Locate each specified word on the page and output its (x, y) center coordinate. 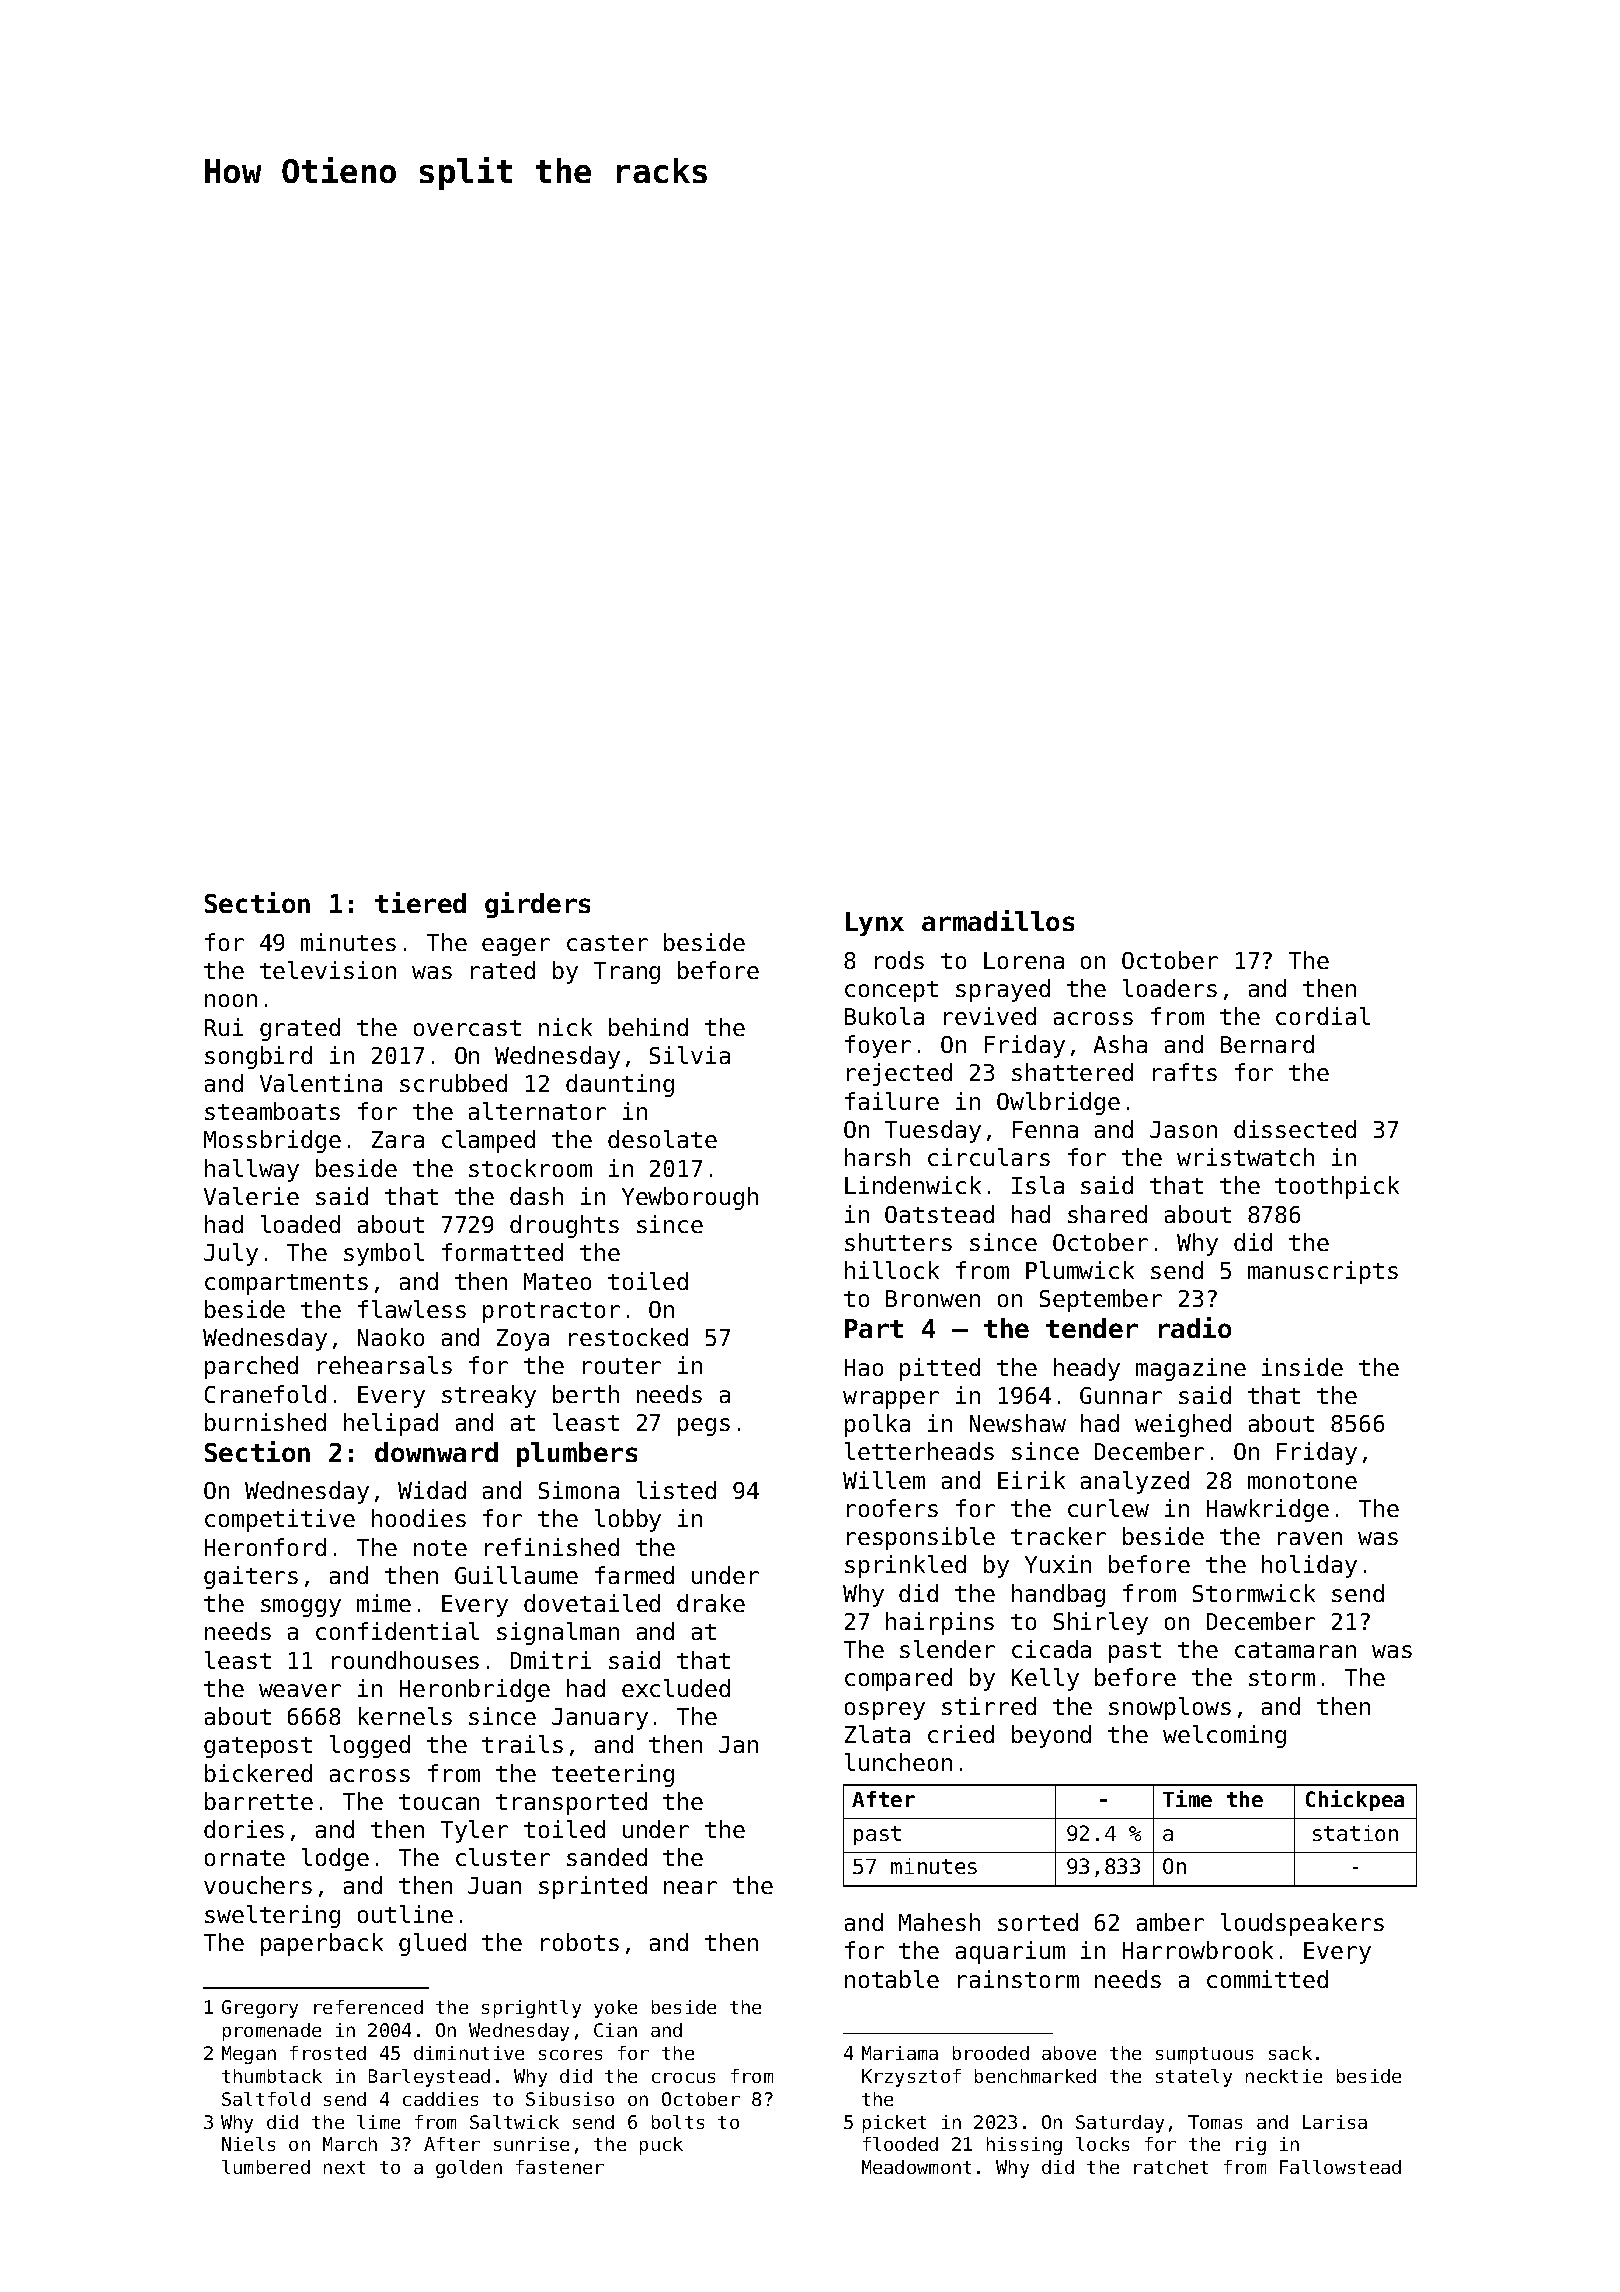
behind (648, 1027)
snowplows (1170, 1708)
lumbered (266, 2167)
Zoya (523, 1340)
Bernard (1267, 1044)
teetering (613, 1775)
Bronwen (933, 1298)
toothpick (1337, 1187)
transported (571, 1803)
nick (565, 1027)
